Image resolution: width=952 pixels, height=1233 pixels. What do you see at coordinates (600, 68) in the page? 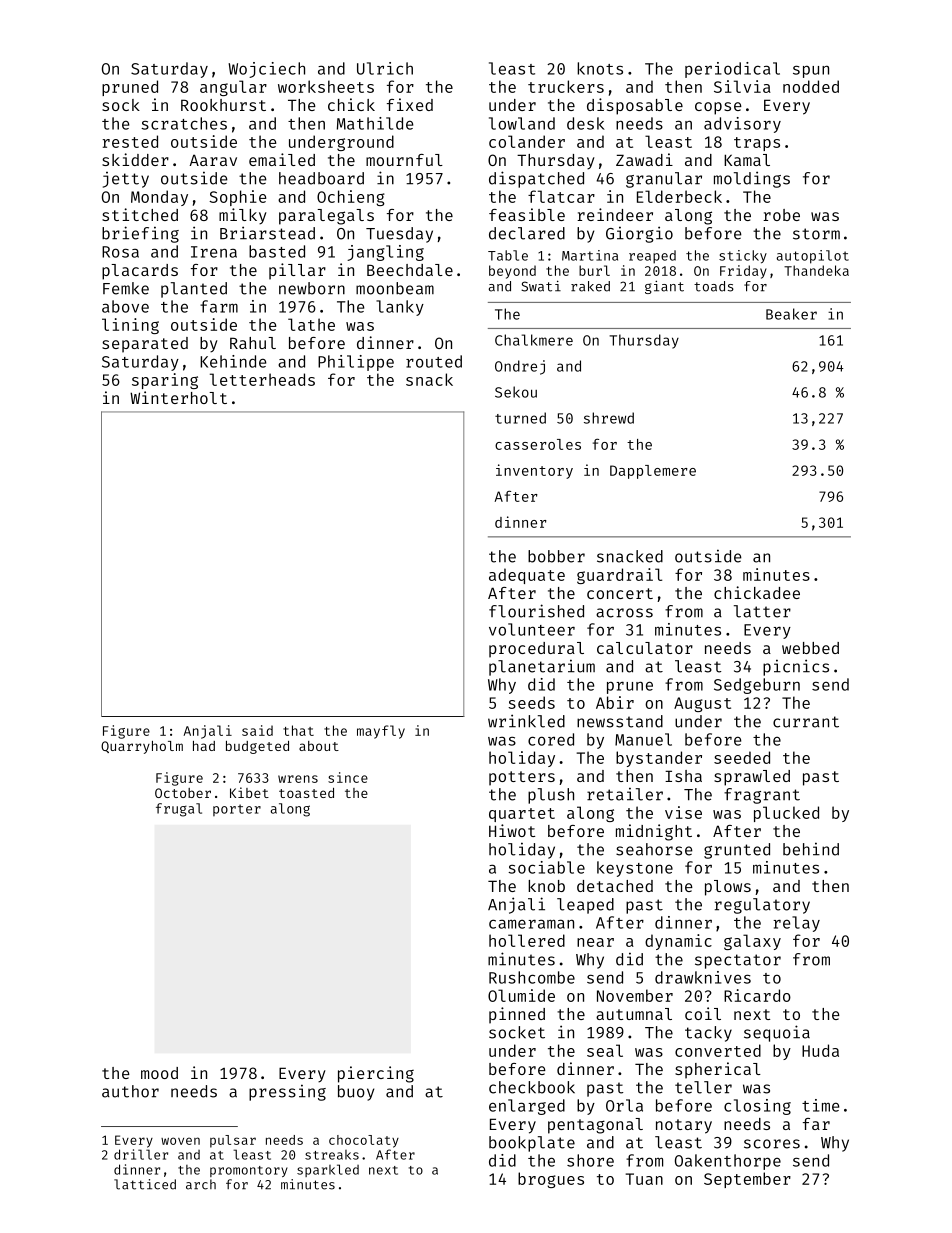
I see `knots` at bounding box center [600, 68].
